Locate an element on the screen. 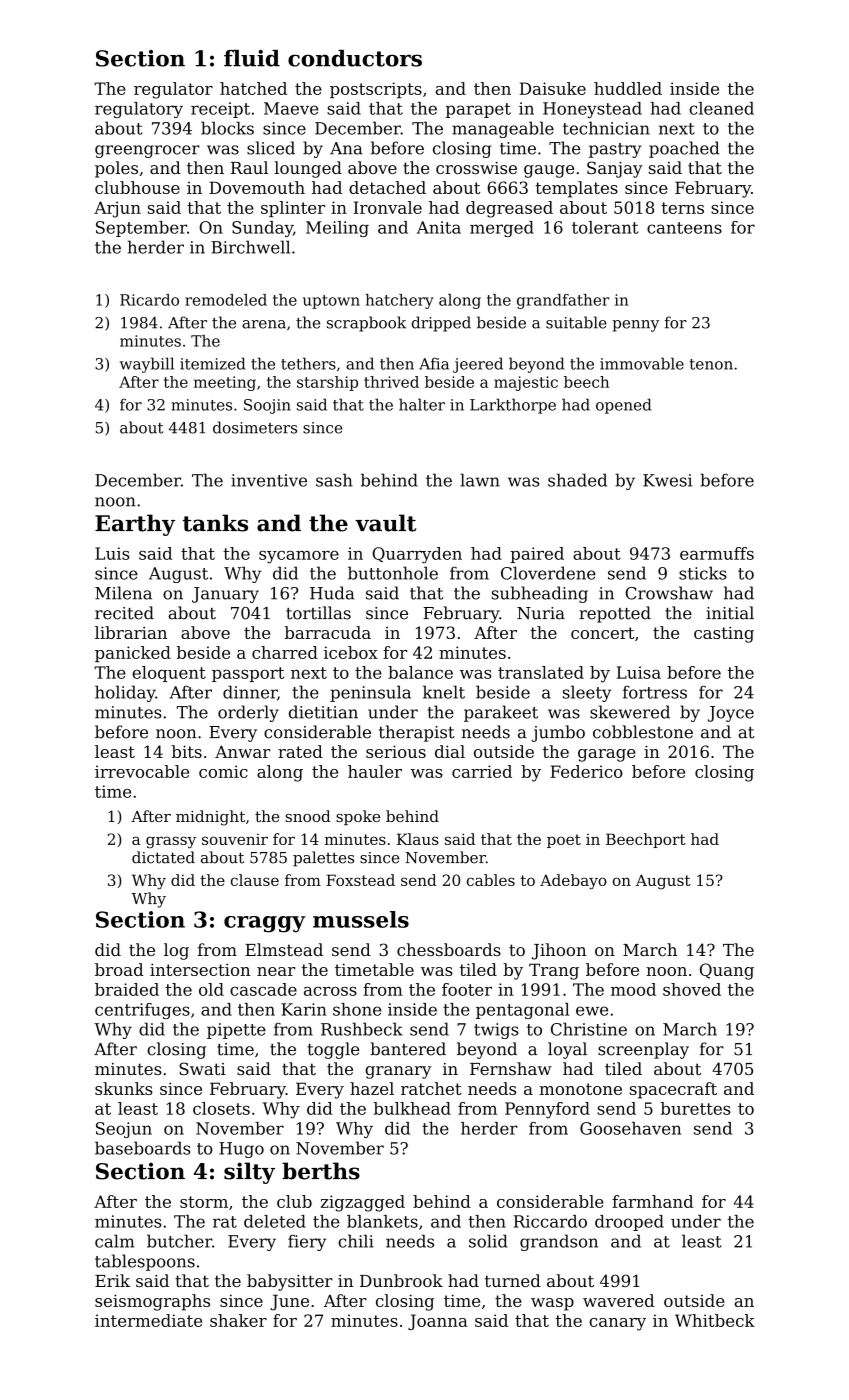  fluid is located at coordinates (252, 58).
